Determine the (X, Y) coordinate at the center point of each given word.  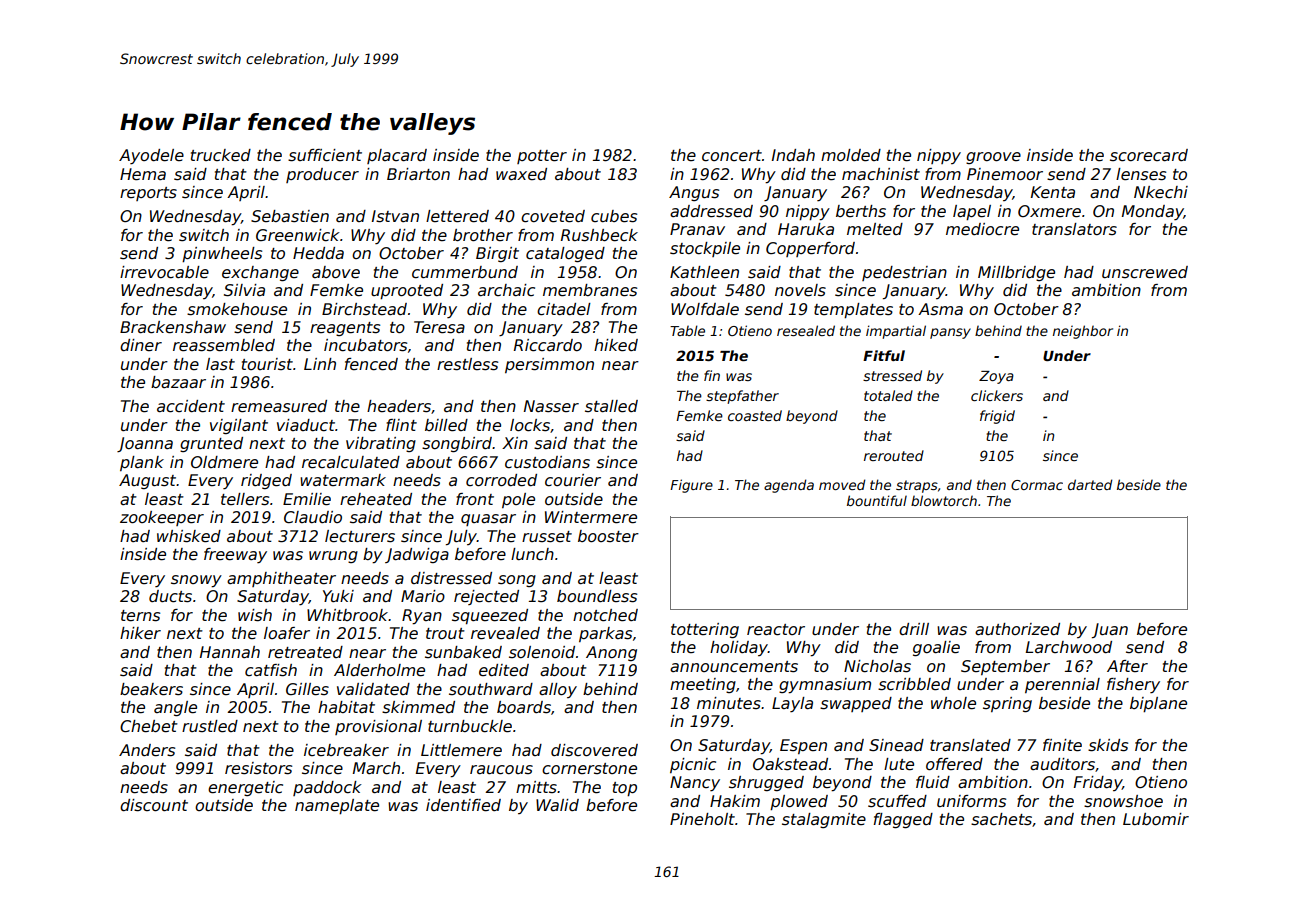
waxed (521, 174)
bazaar (178, 382)
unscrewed (1145, 272)
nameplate (337, 806)
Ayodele (151, 156)
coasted (755, 415)
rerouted (894, 455)
